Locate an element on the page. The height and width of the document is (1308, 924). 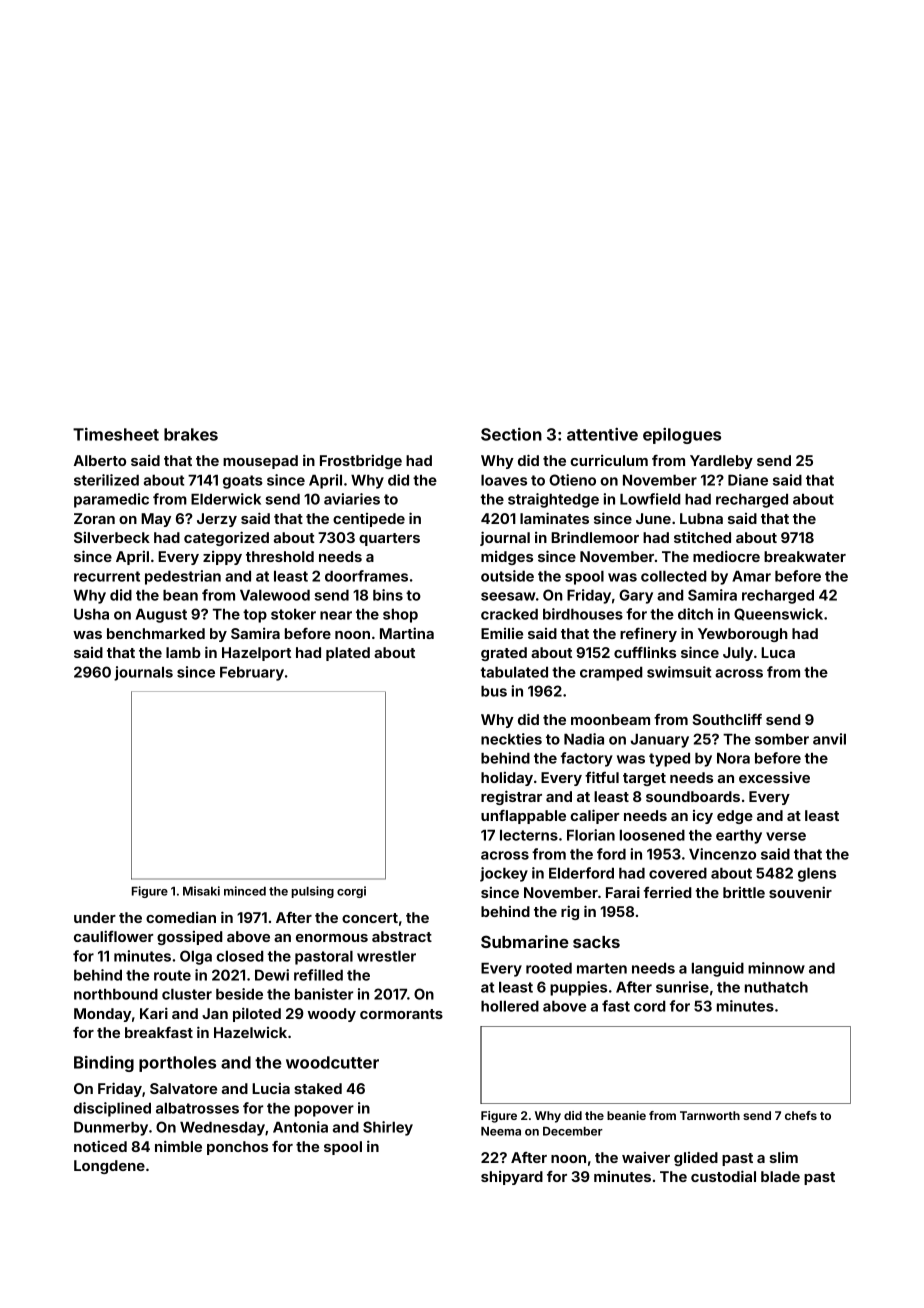
hollered is located at coordinates (510, 1006).
